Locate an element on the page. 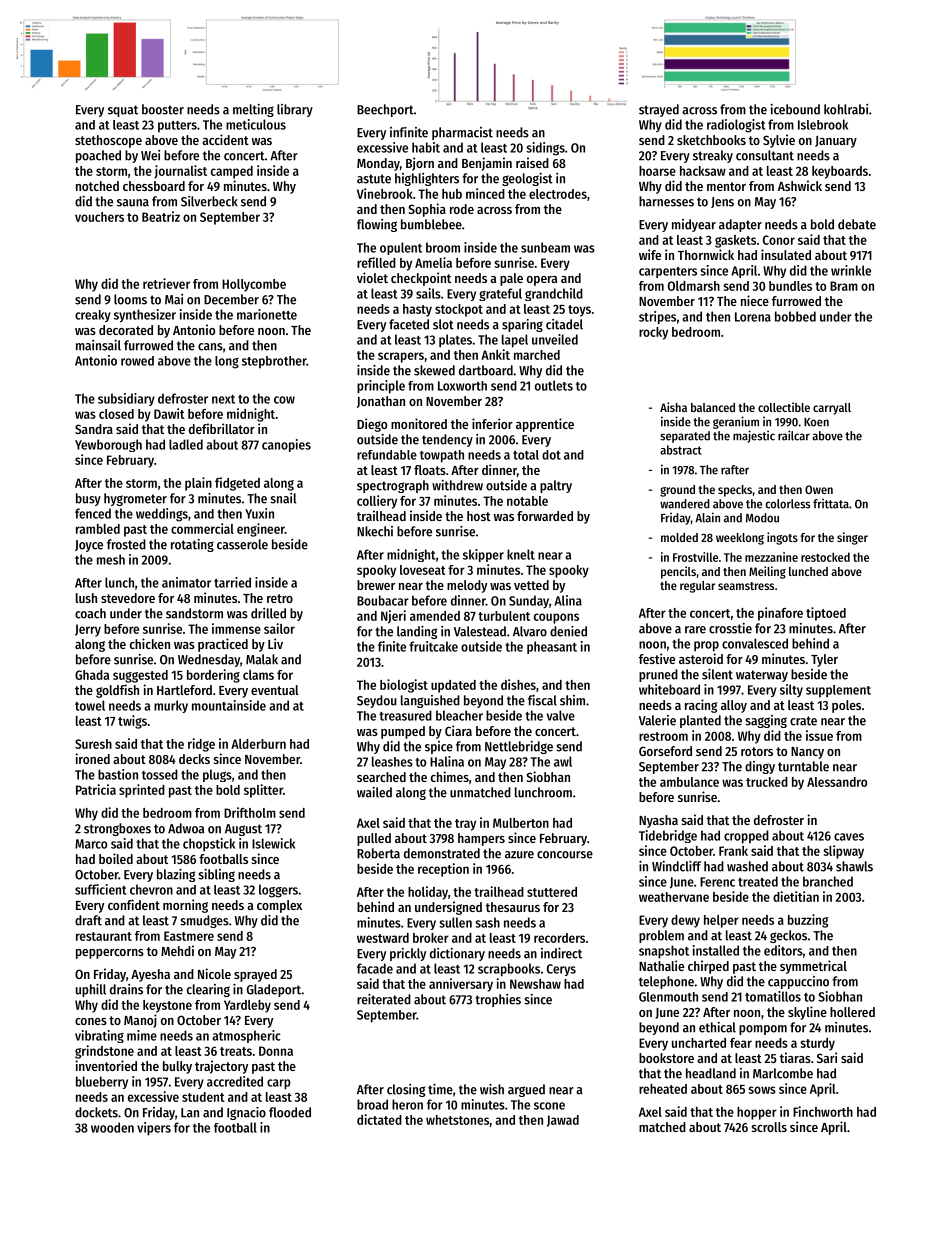 Image resolution: width=952 pixels, height=1233 pixels. festive is located at coordinates (657, 658).
